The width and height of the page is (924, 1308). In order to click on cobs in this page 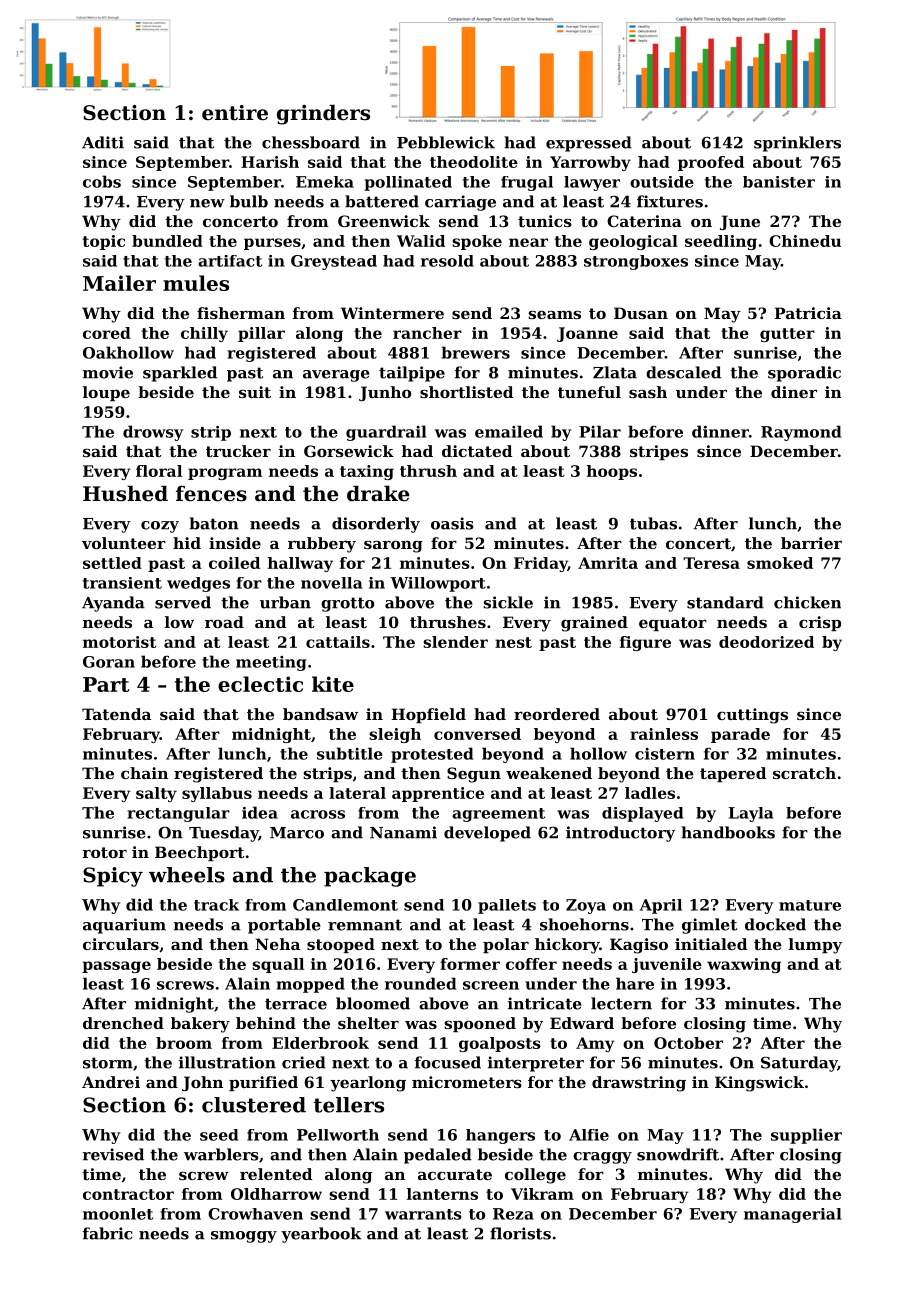, I will do `click(102, 181)`.
